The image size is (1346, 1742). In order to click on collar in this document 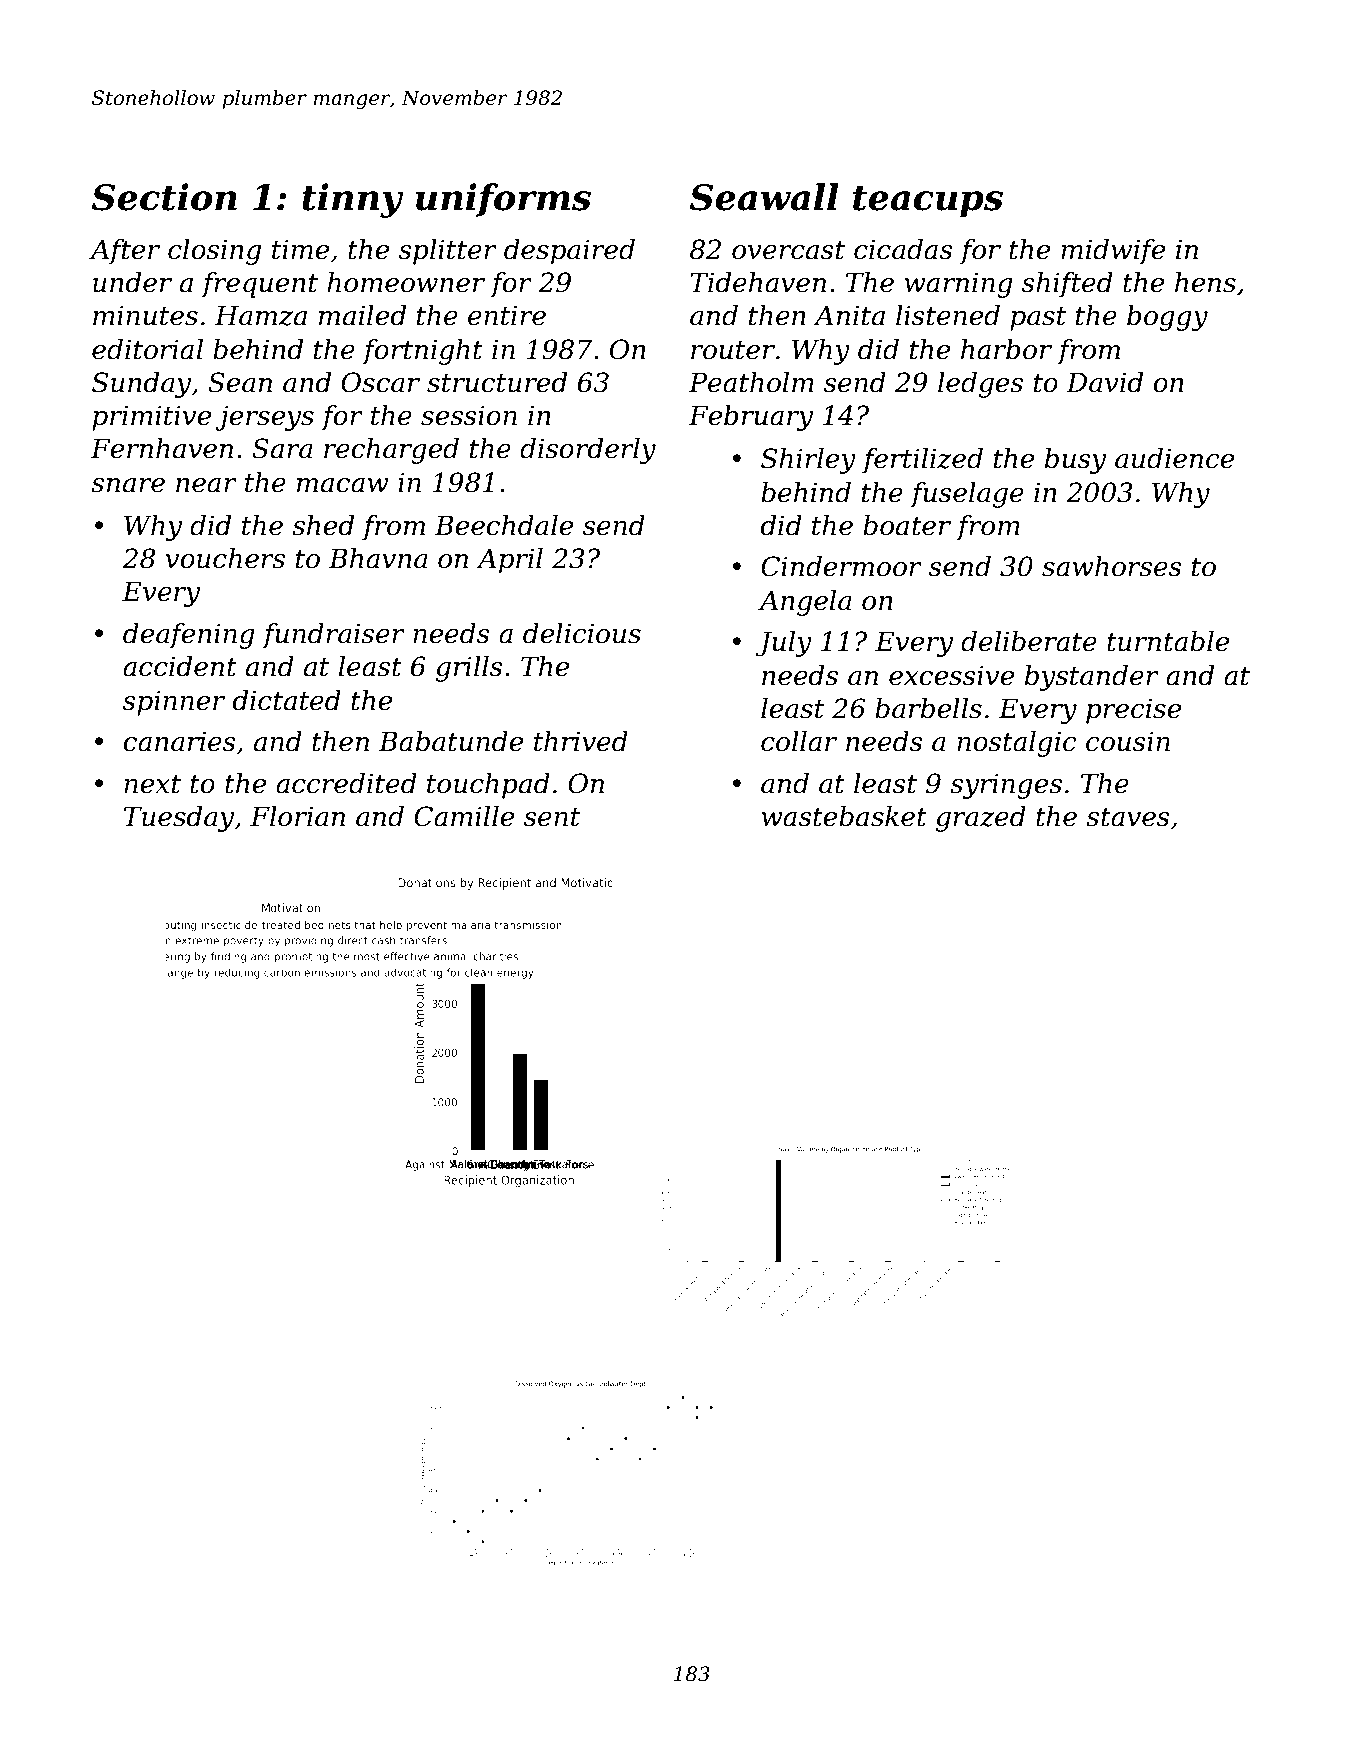, I will do `click(799, 741)`.
